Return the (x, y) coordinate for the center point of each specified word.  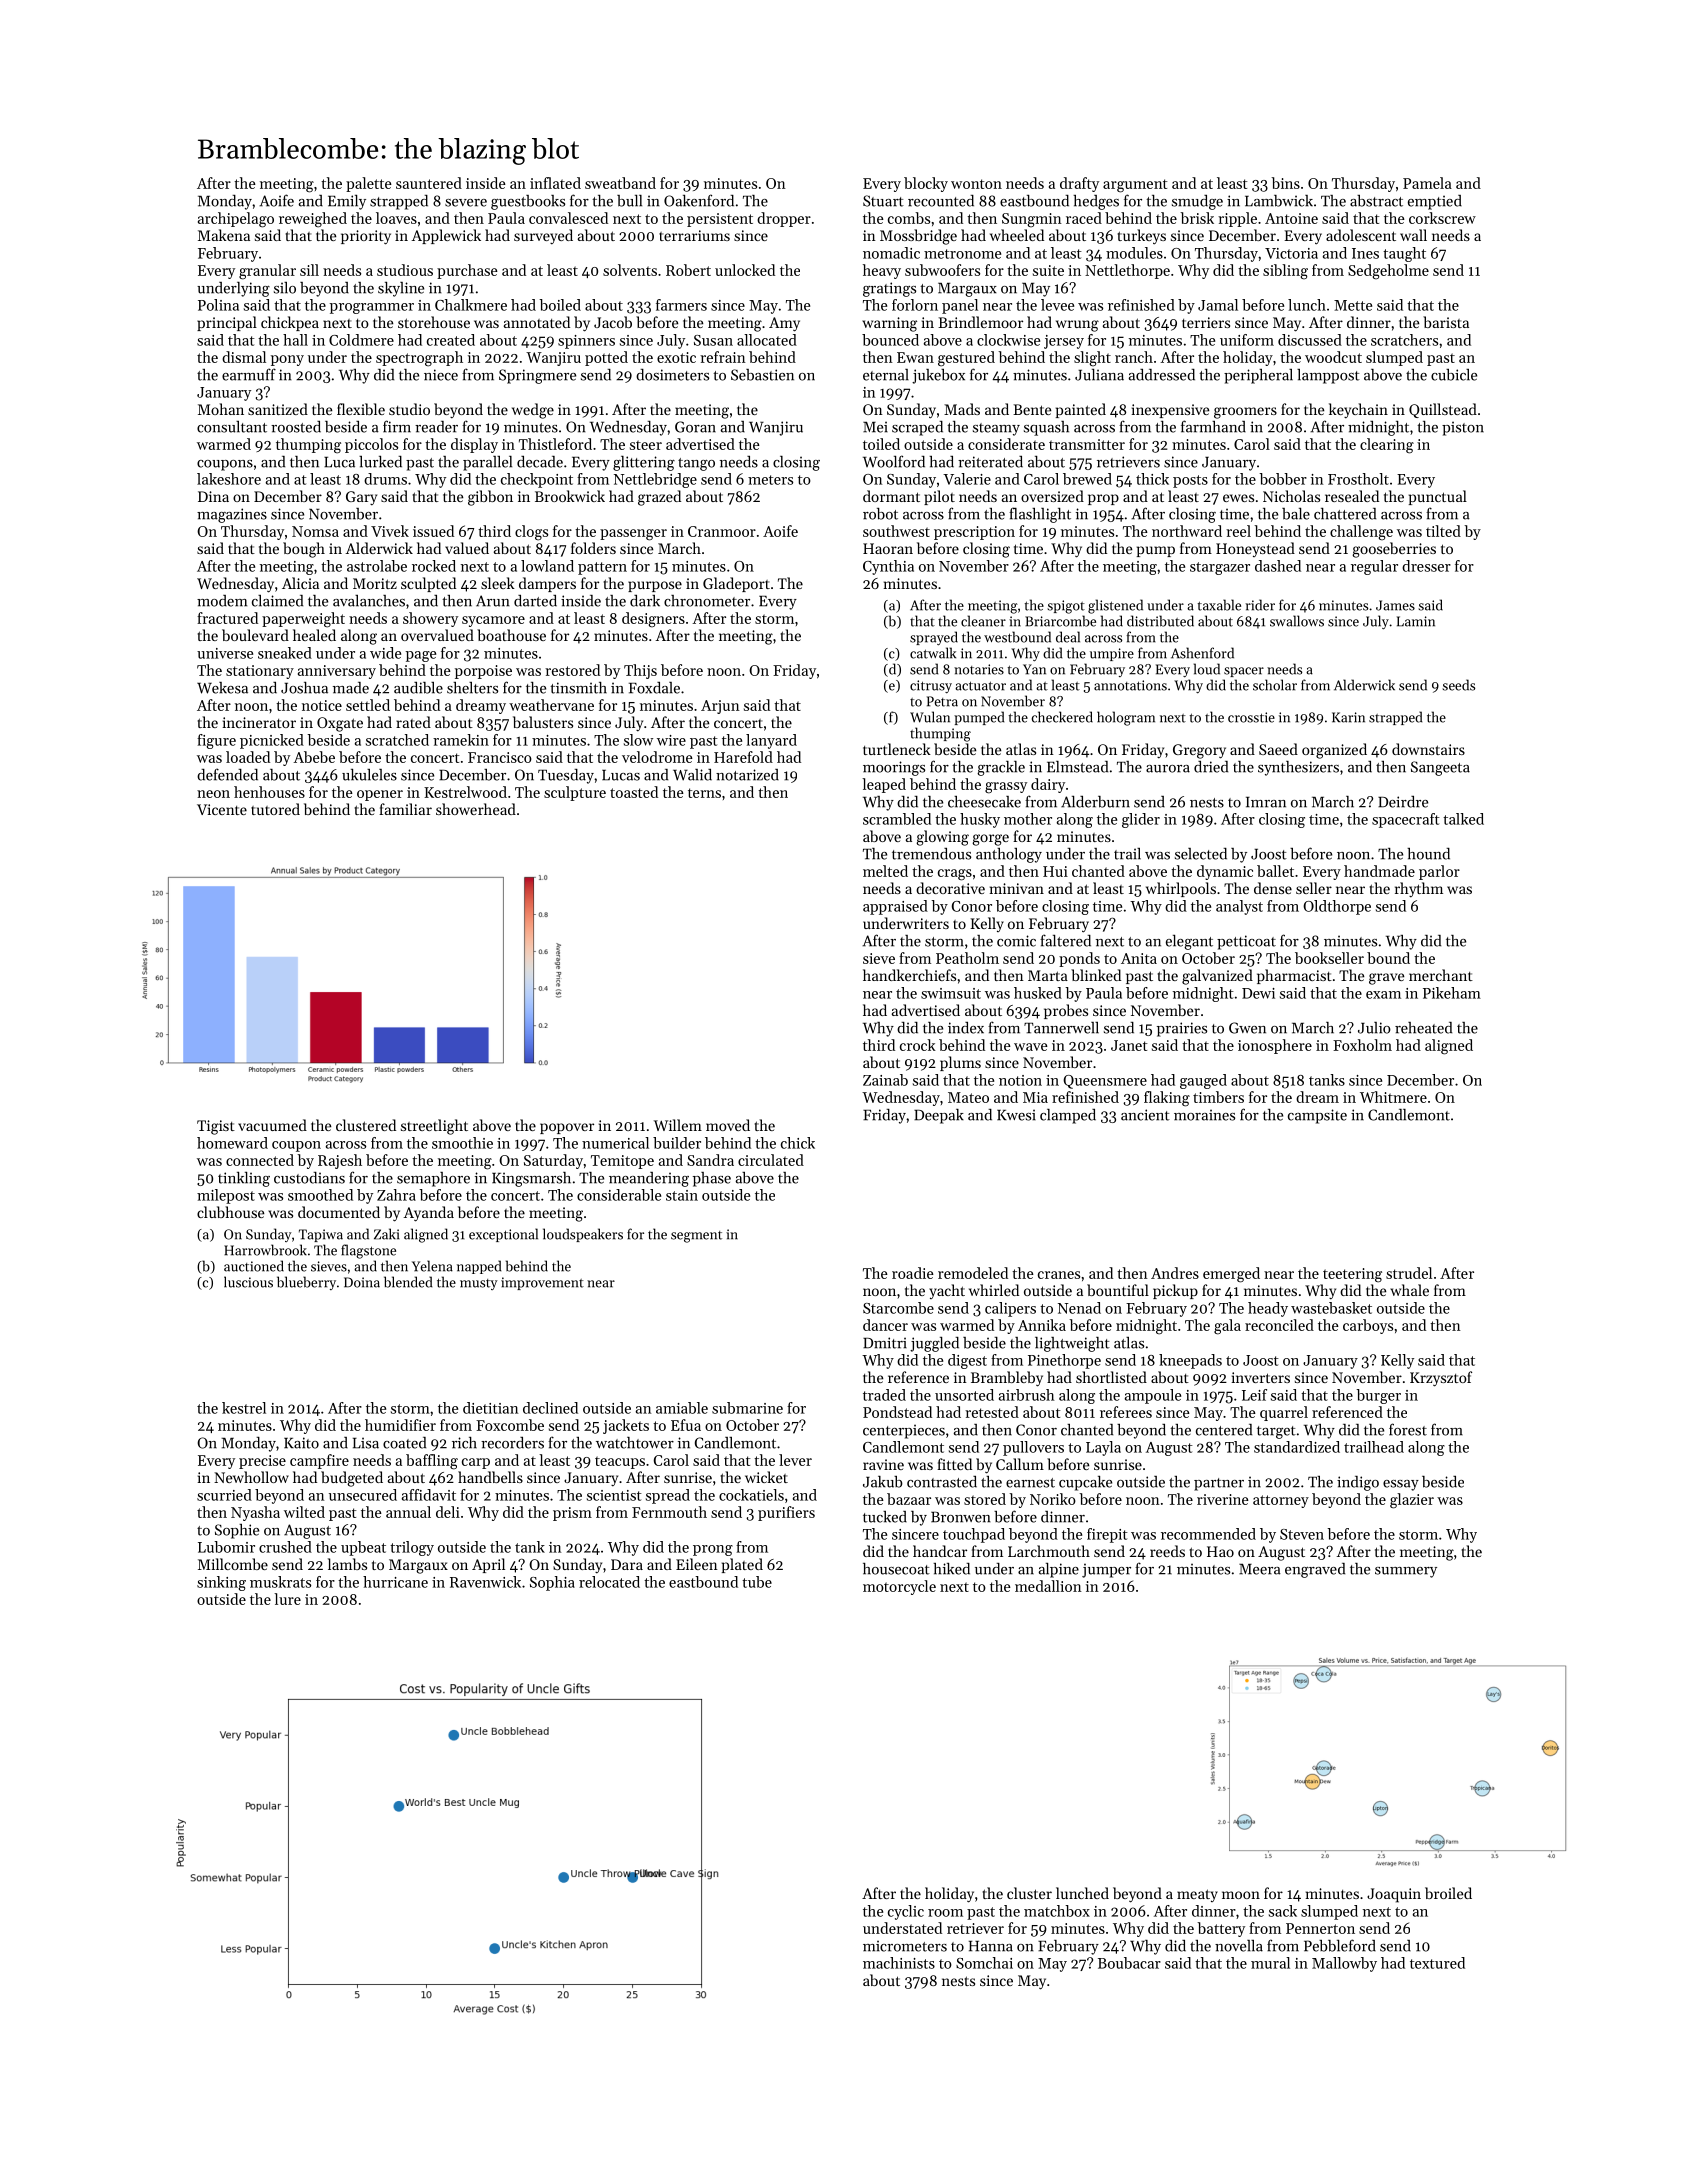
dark (645, 601)
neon (213, 794)
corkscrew (1442, 218)
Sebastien (762, 375)
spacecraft (1406, 820)
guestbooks (528, 202)
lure (287, 1599)
